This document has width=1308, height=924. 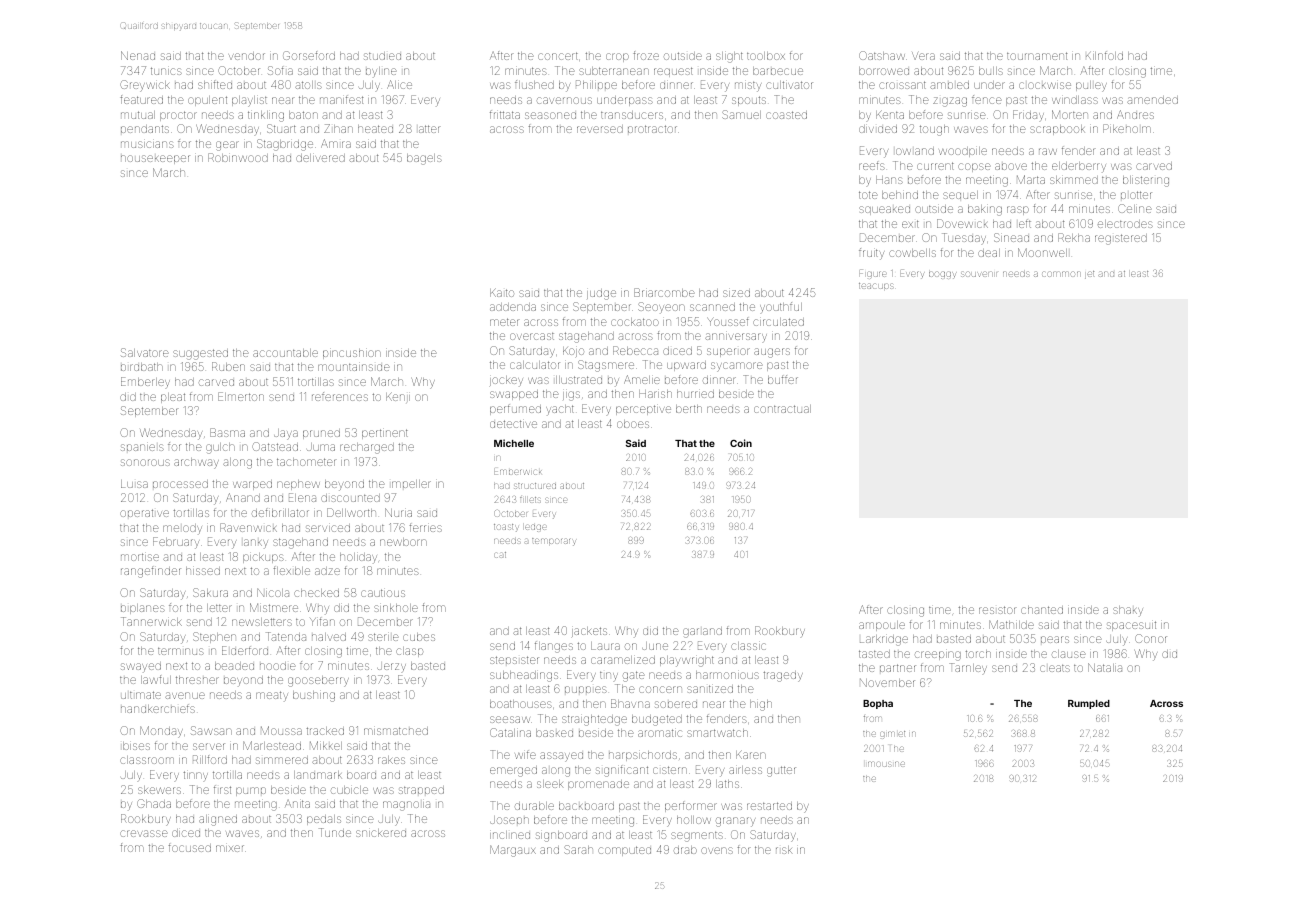 What do you see at coordinates (502, 292) in the document?
I see `Kaito` at bounding box center [502, 292].
